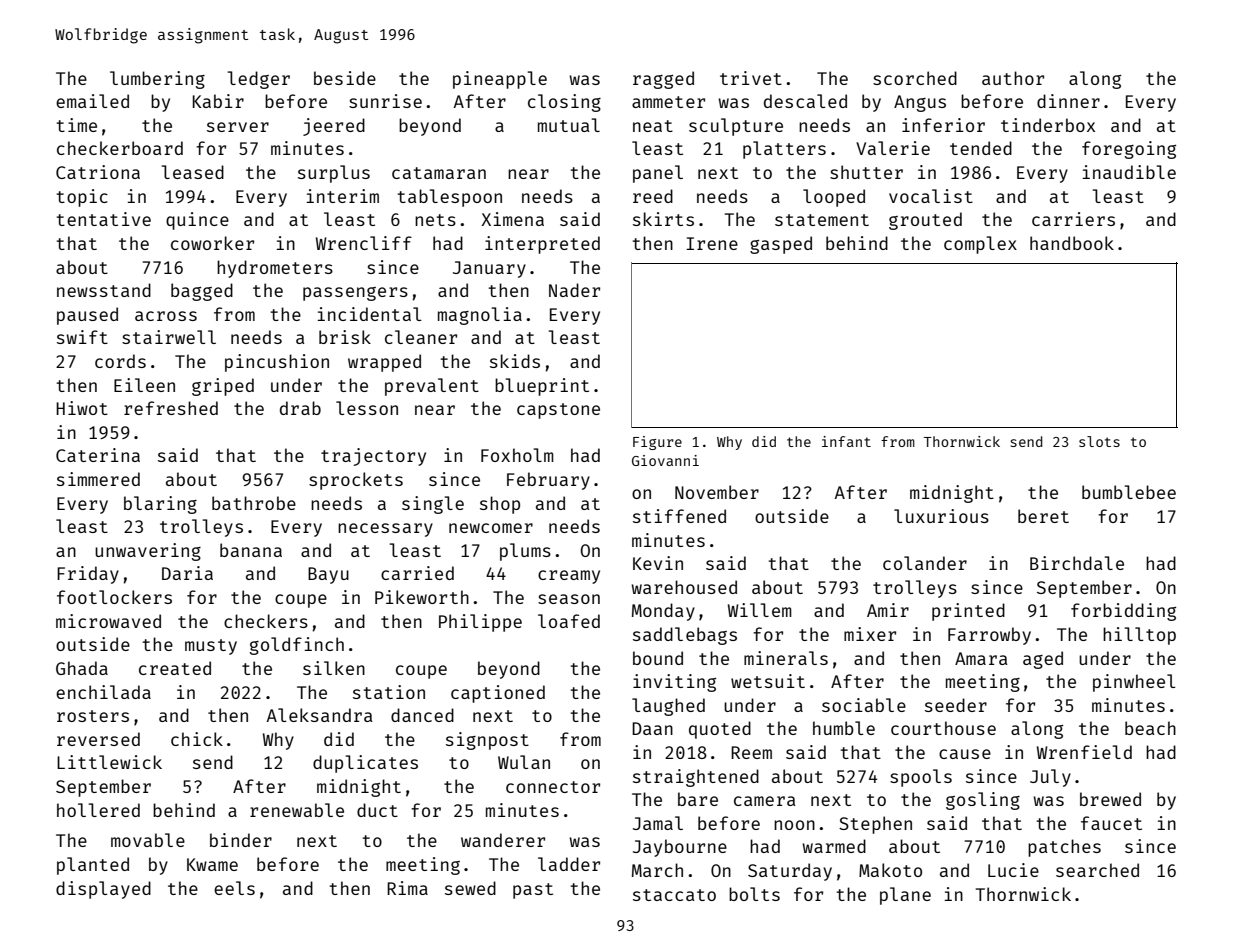 The height and width of the screenshot is (952, 1233). What do you see at coordinates (98, 455) in the screenshot?
I see `Caterina` at bounding box center [98, 455].
